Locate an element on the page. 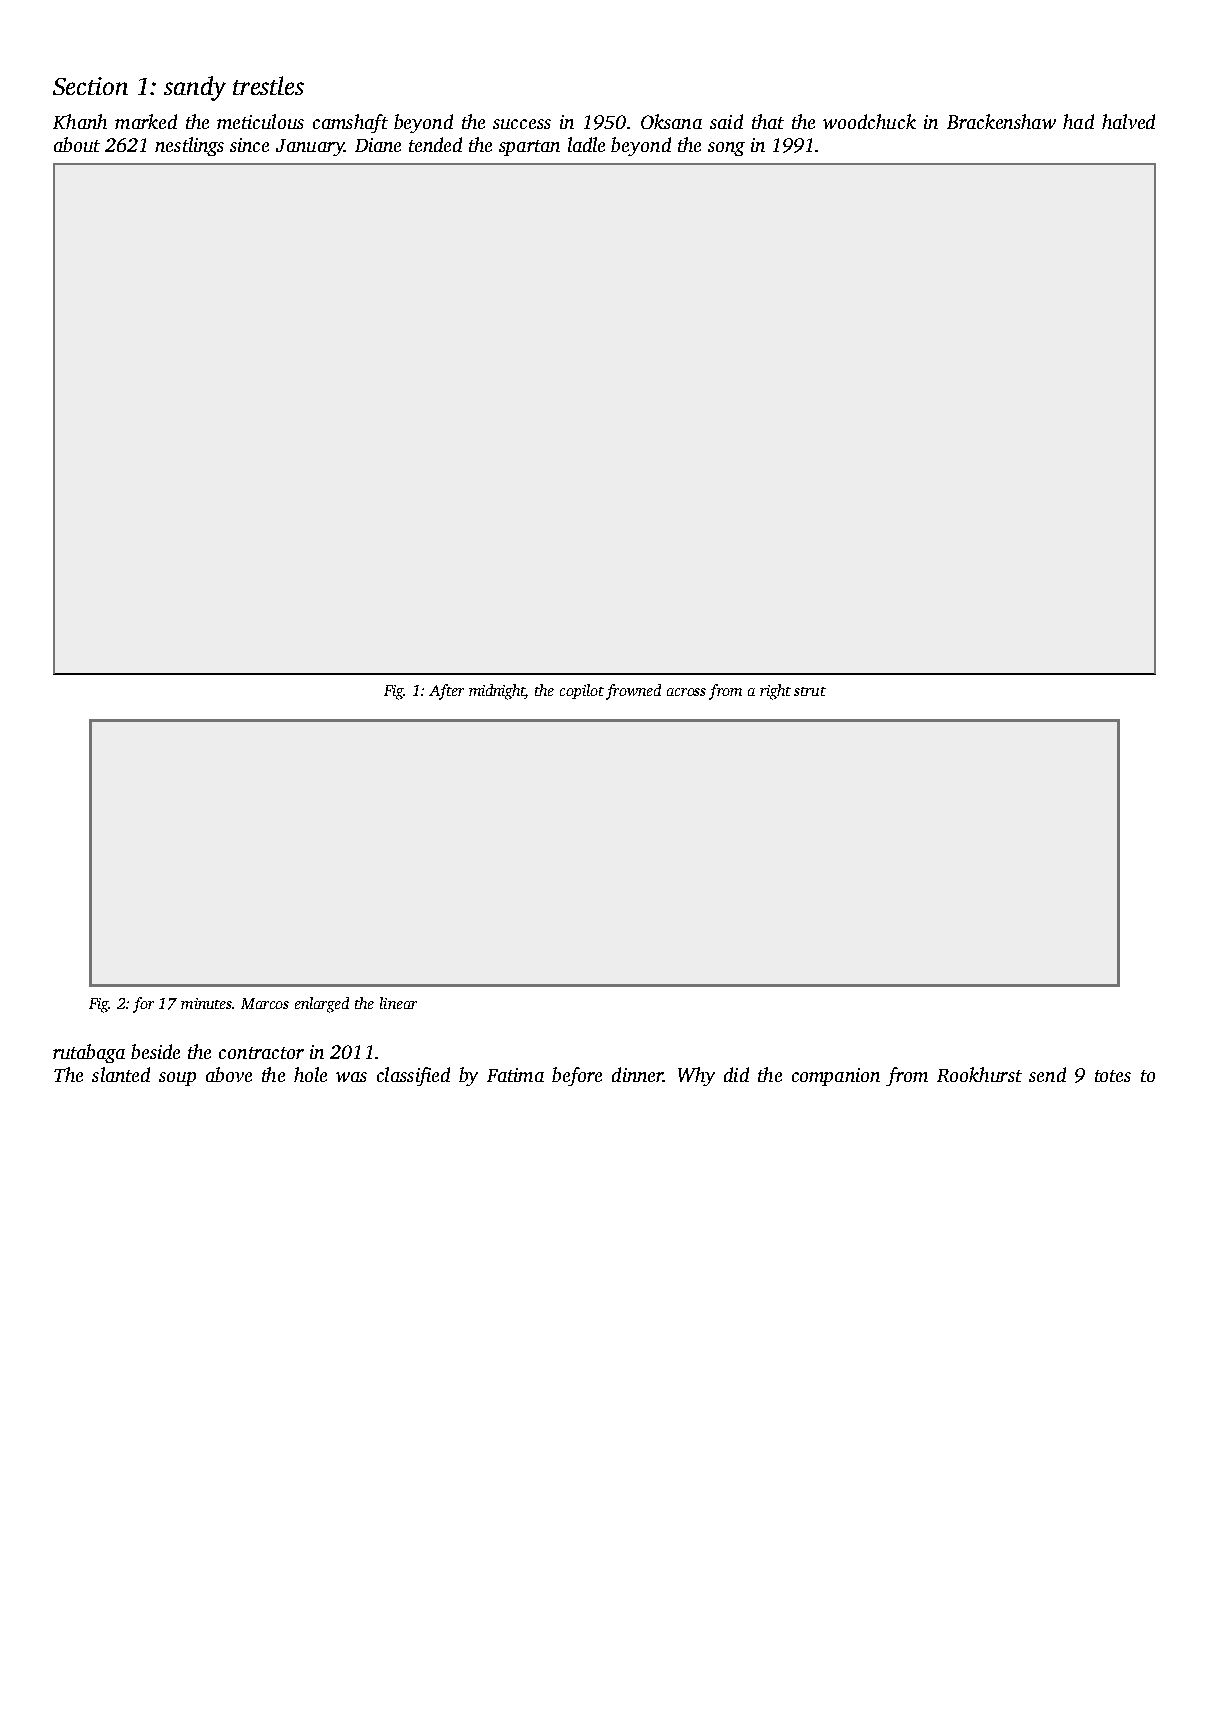 The width and height of the document is (1209, 1710). slanted is located at coordinates (121, 1074).
